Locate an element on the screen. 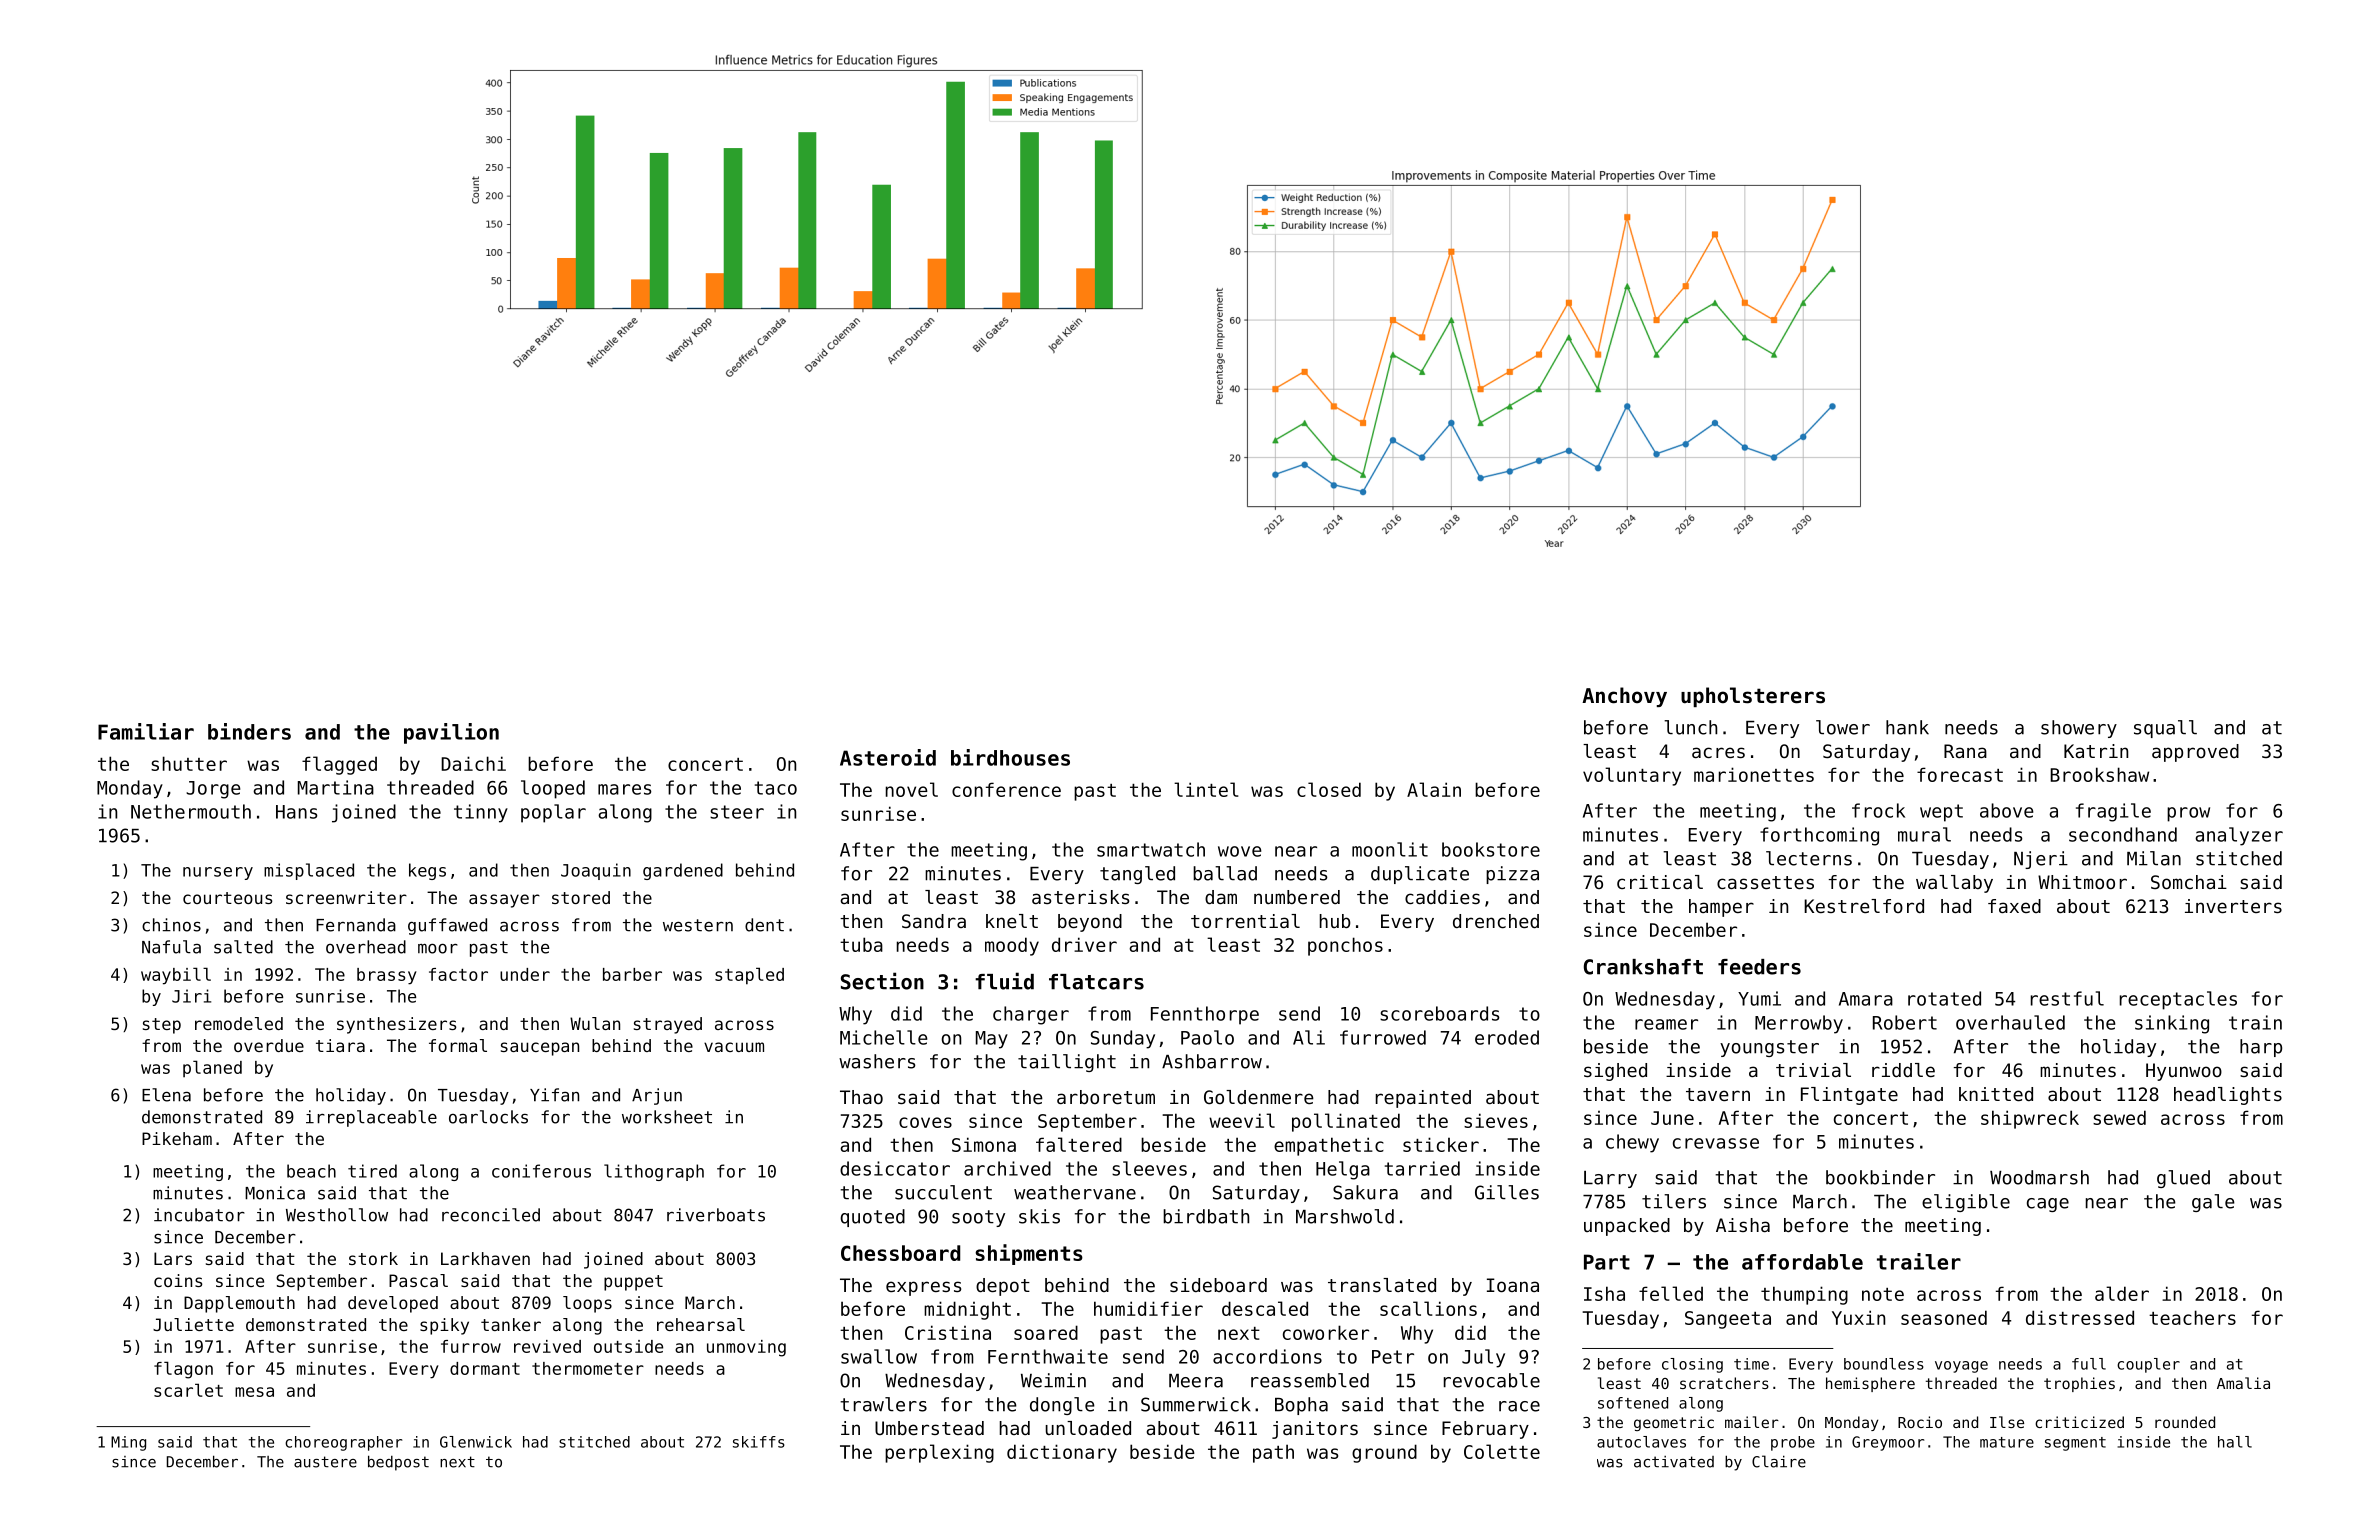 Image resolution: width=2380 pixels, height=1540 pixels. lecterns is located at coordinates (1809, 858).
